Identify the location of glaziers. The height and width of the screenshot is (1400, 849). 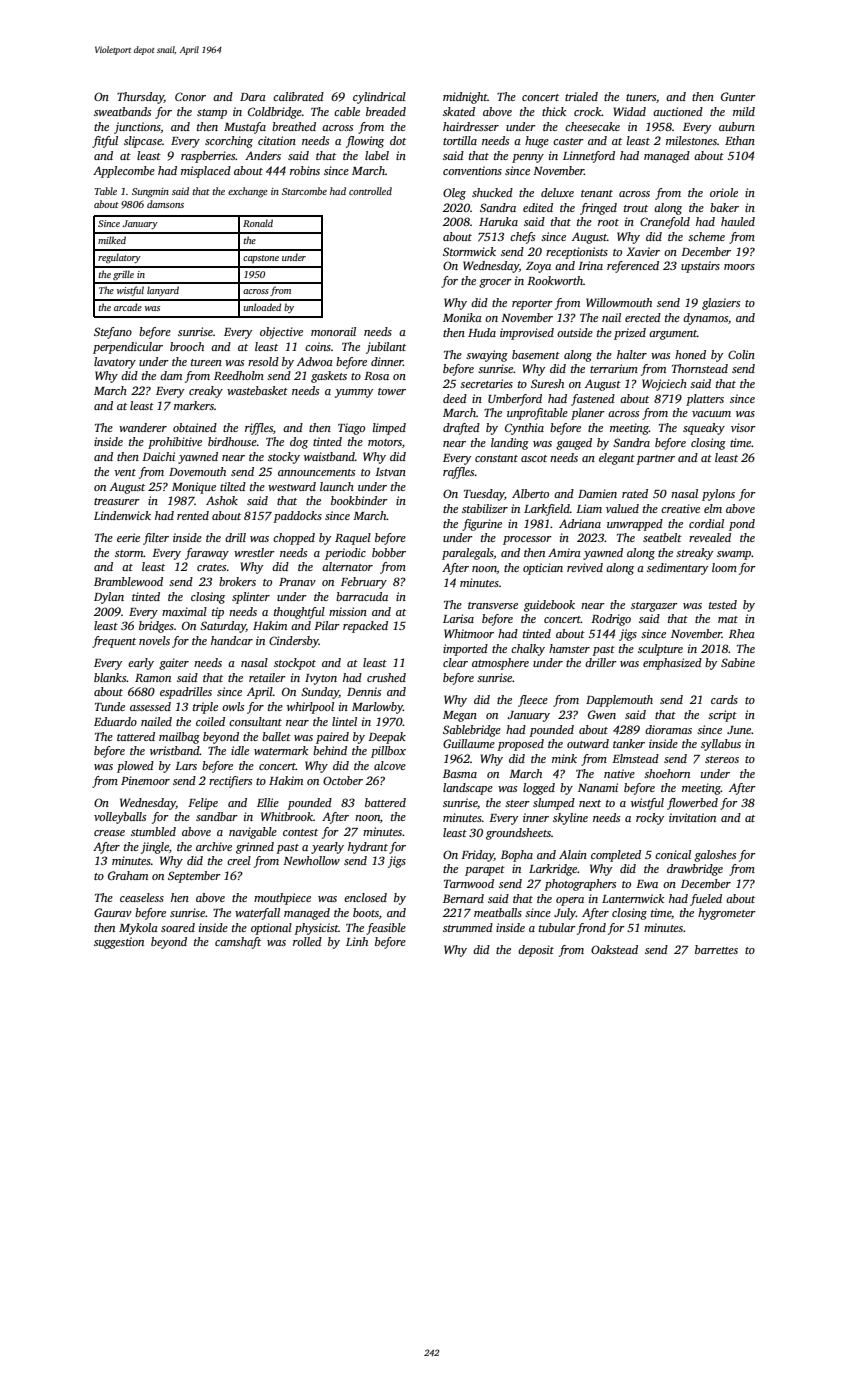
(721, 304).
